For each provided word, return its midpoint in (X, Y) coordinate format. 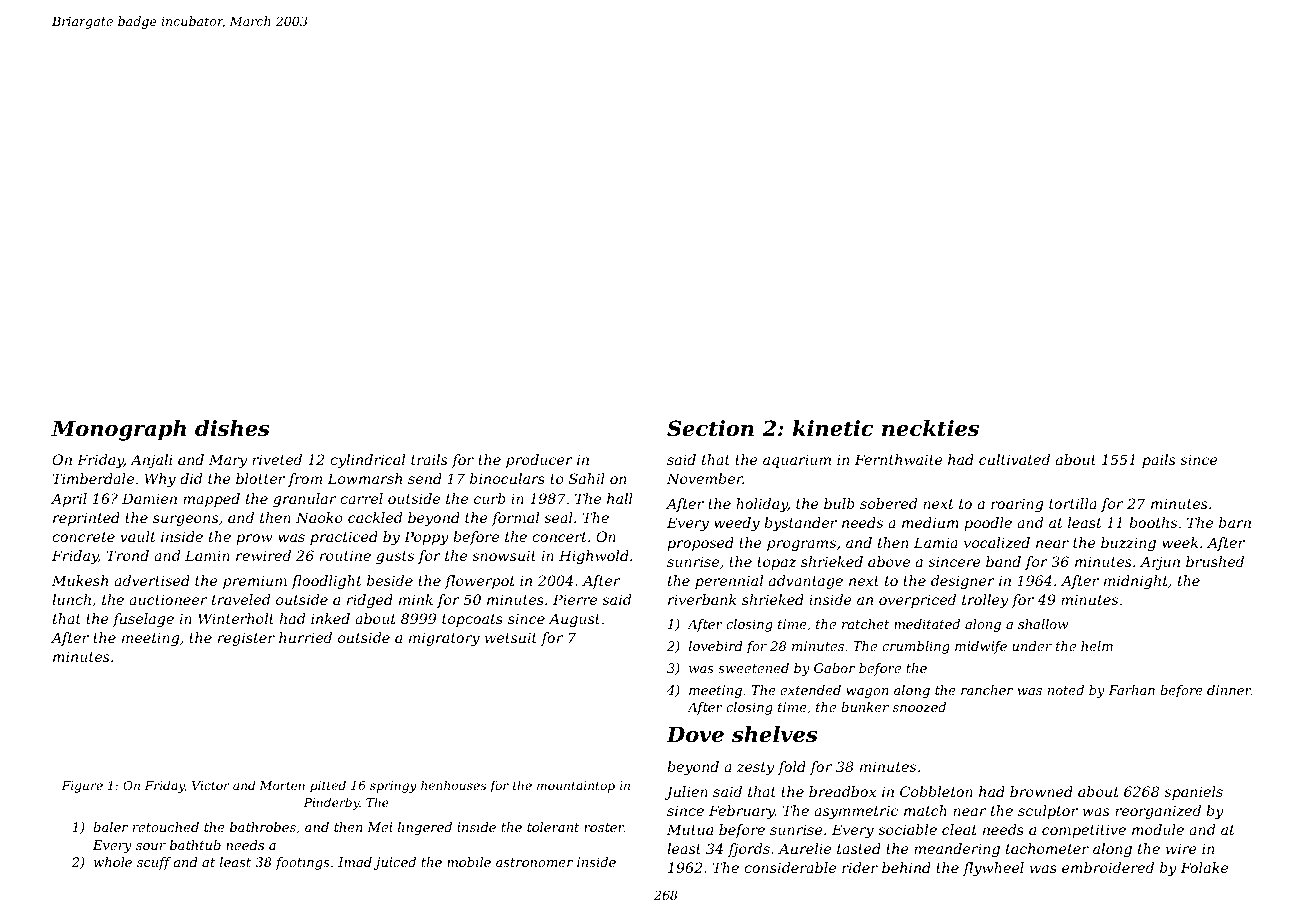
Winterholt (236, 618)
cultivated (1014, 459)
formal (515, 519)
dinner (1229, 690)
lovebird (716, 646)
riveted (277, 459)
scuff (154, 863)
